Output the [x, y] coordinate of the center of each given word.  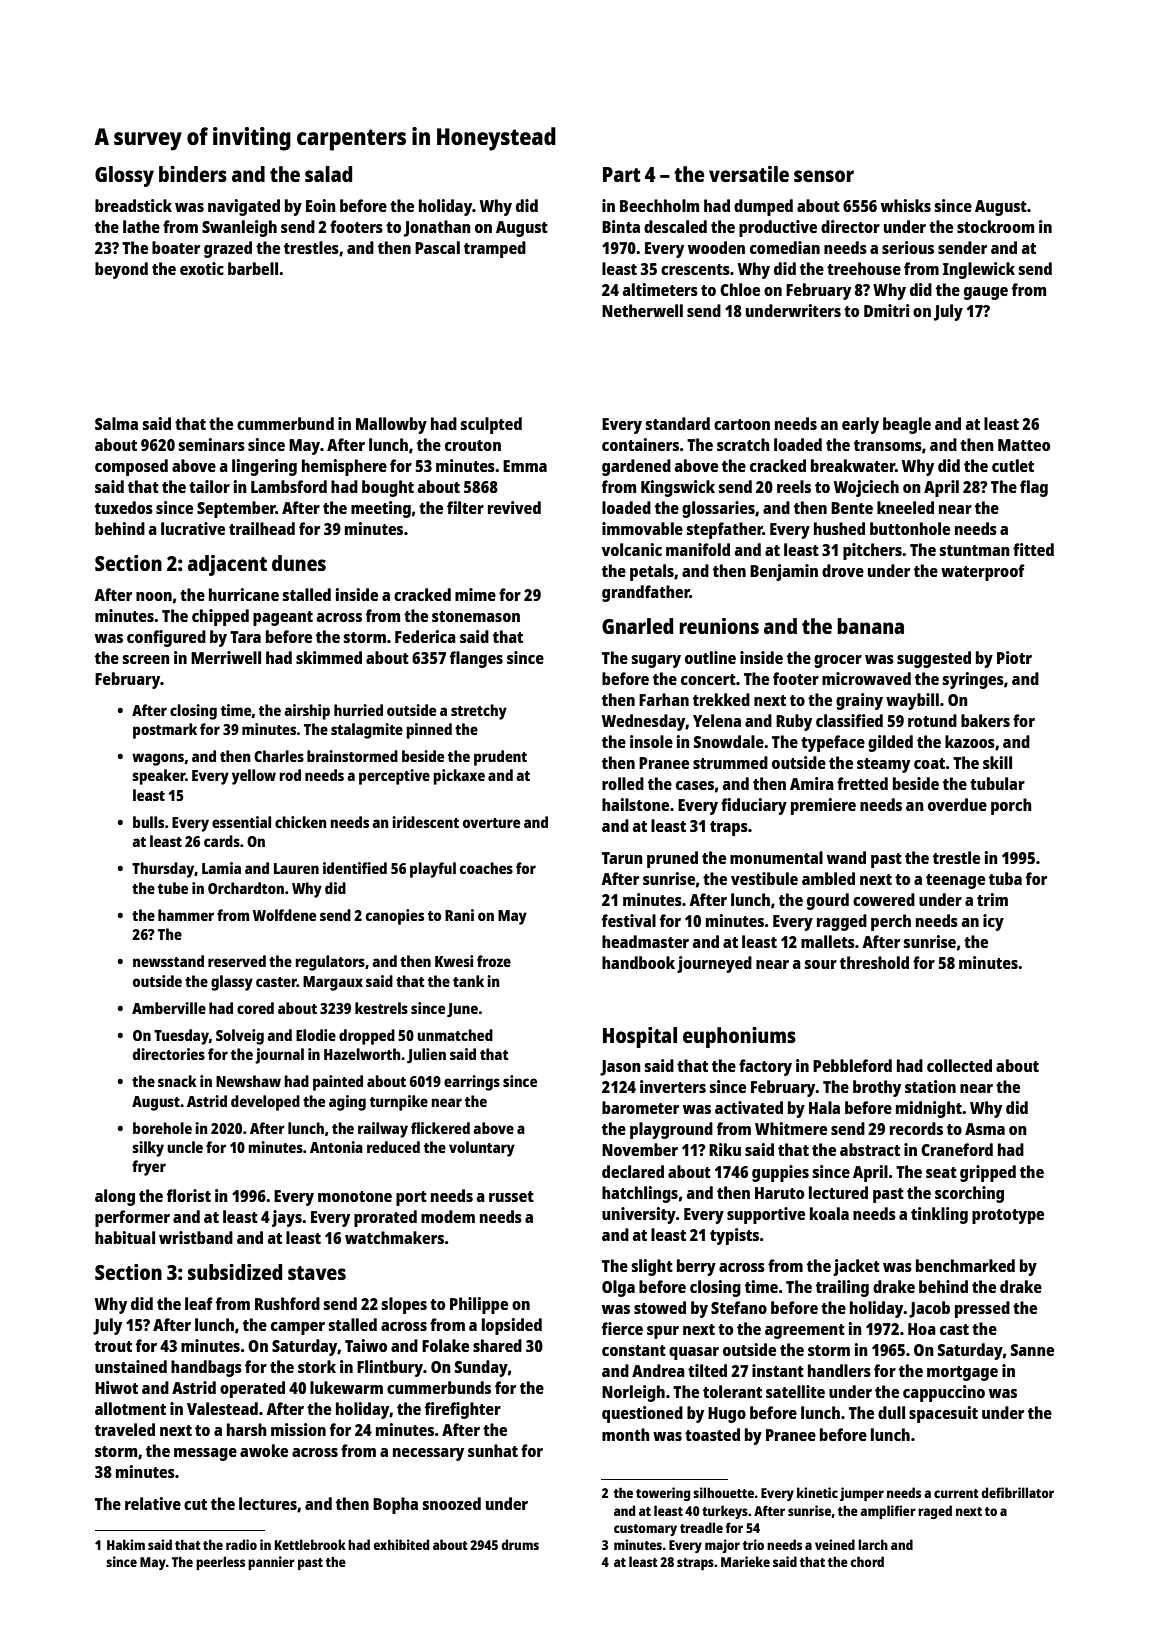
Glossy [124, 176]
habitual [125, 1237]
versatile [749, 174]
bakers [985, 720]
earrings [472, 1083]
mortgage [962, 1373]
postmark [165, 731]
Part [622, 174]
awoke [264, 1450]
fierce [622, 1328]
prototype [1008, 1216]
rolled [623, 783]
